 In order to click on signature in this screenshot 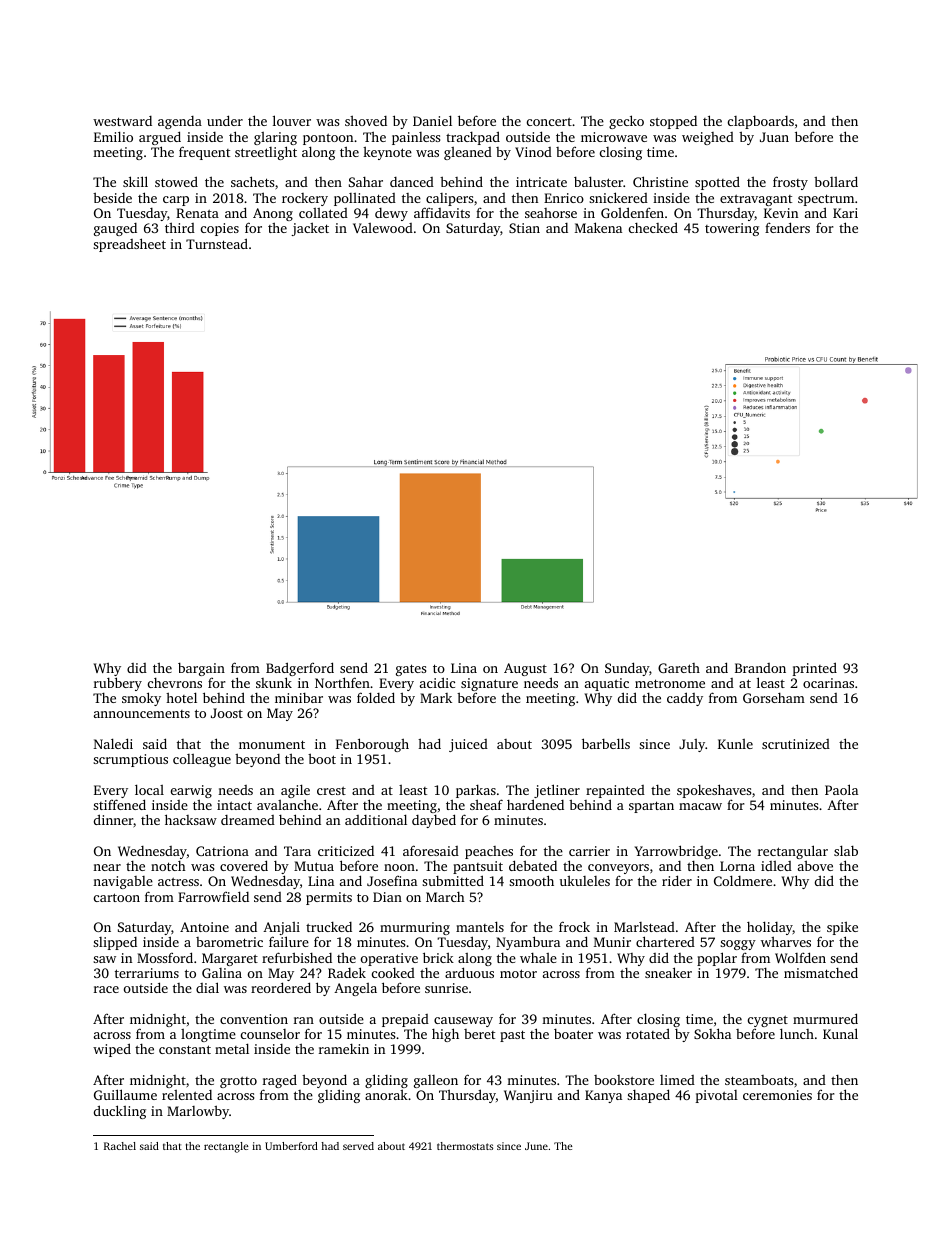, I will do `click(489, 684)`.
